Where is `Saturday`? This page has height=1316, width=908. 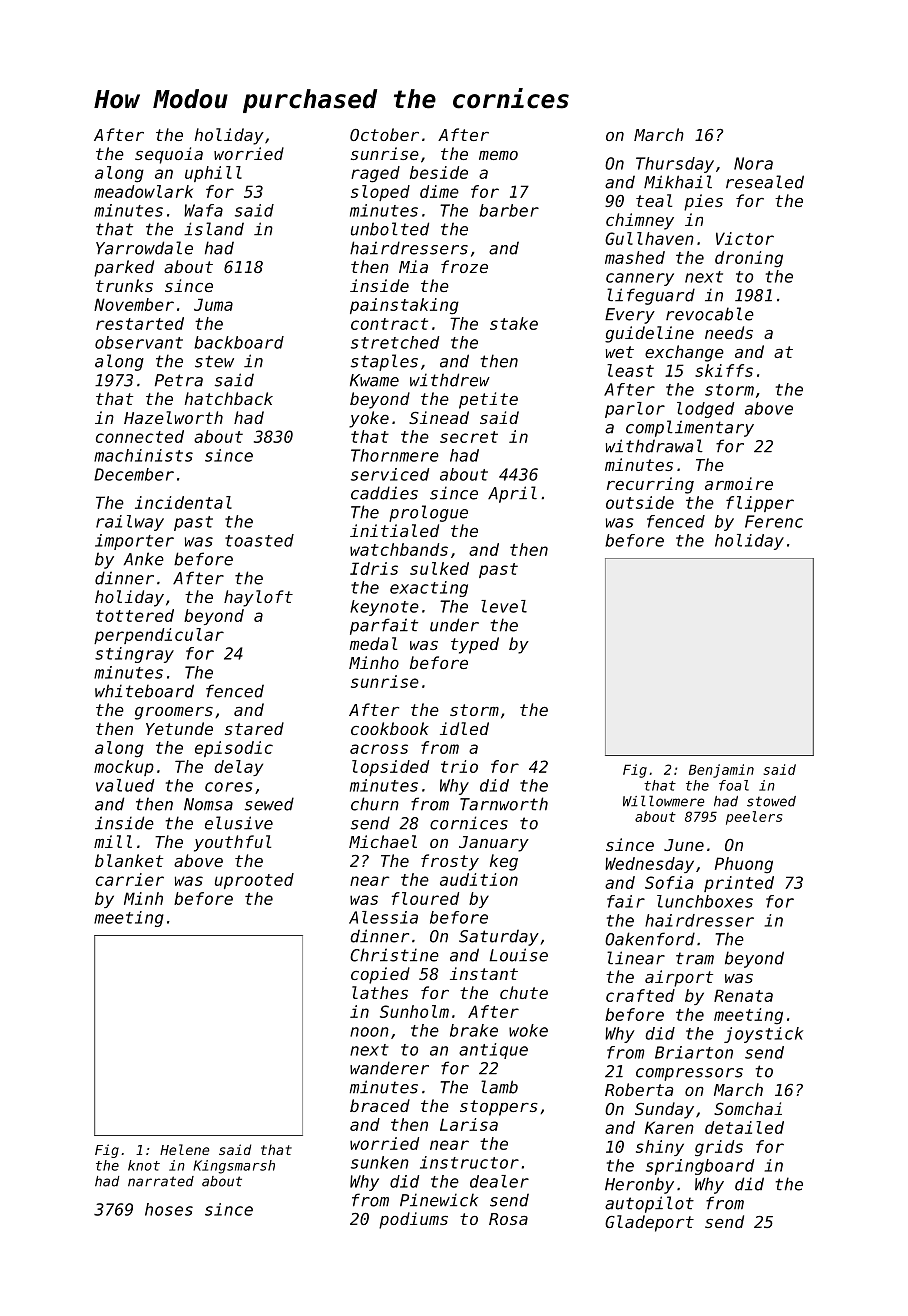 Saturday is located at coordinates (499, 937).
